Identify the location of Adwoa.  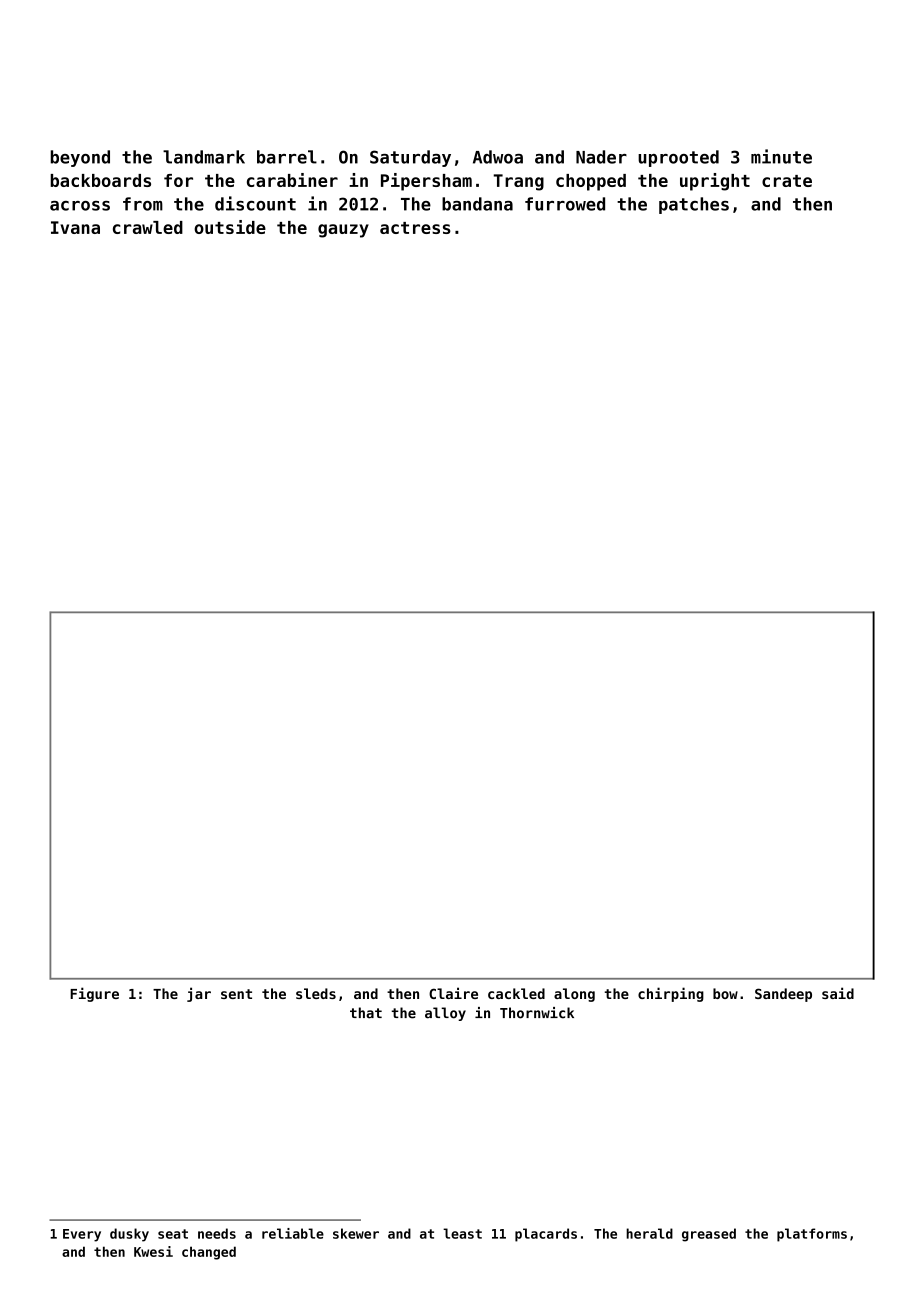
(498, 157).
